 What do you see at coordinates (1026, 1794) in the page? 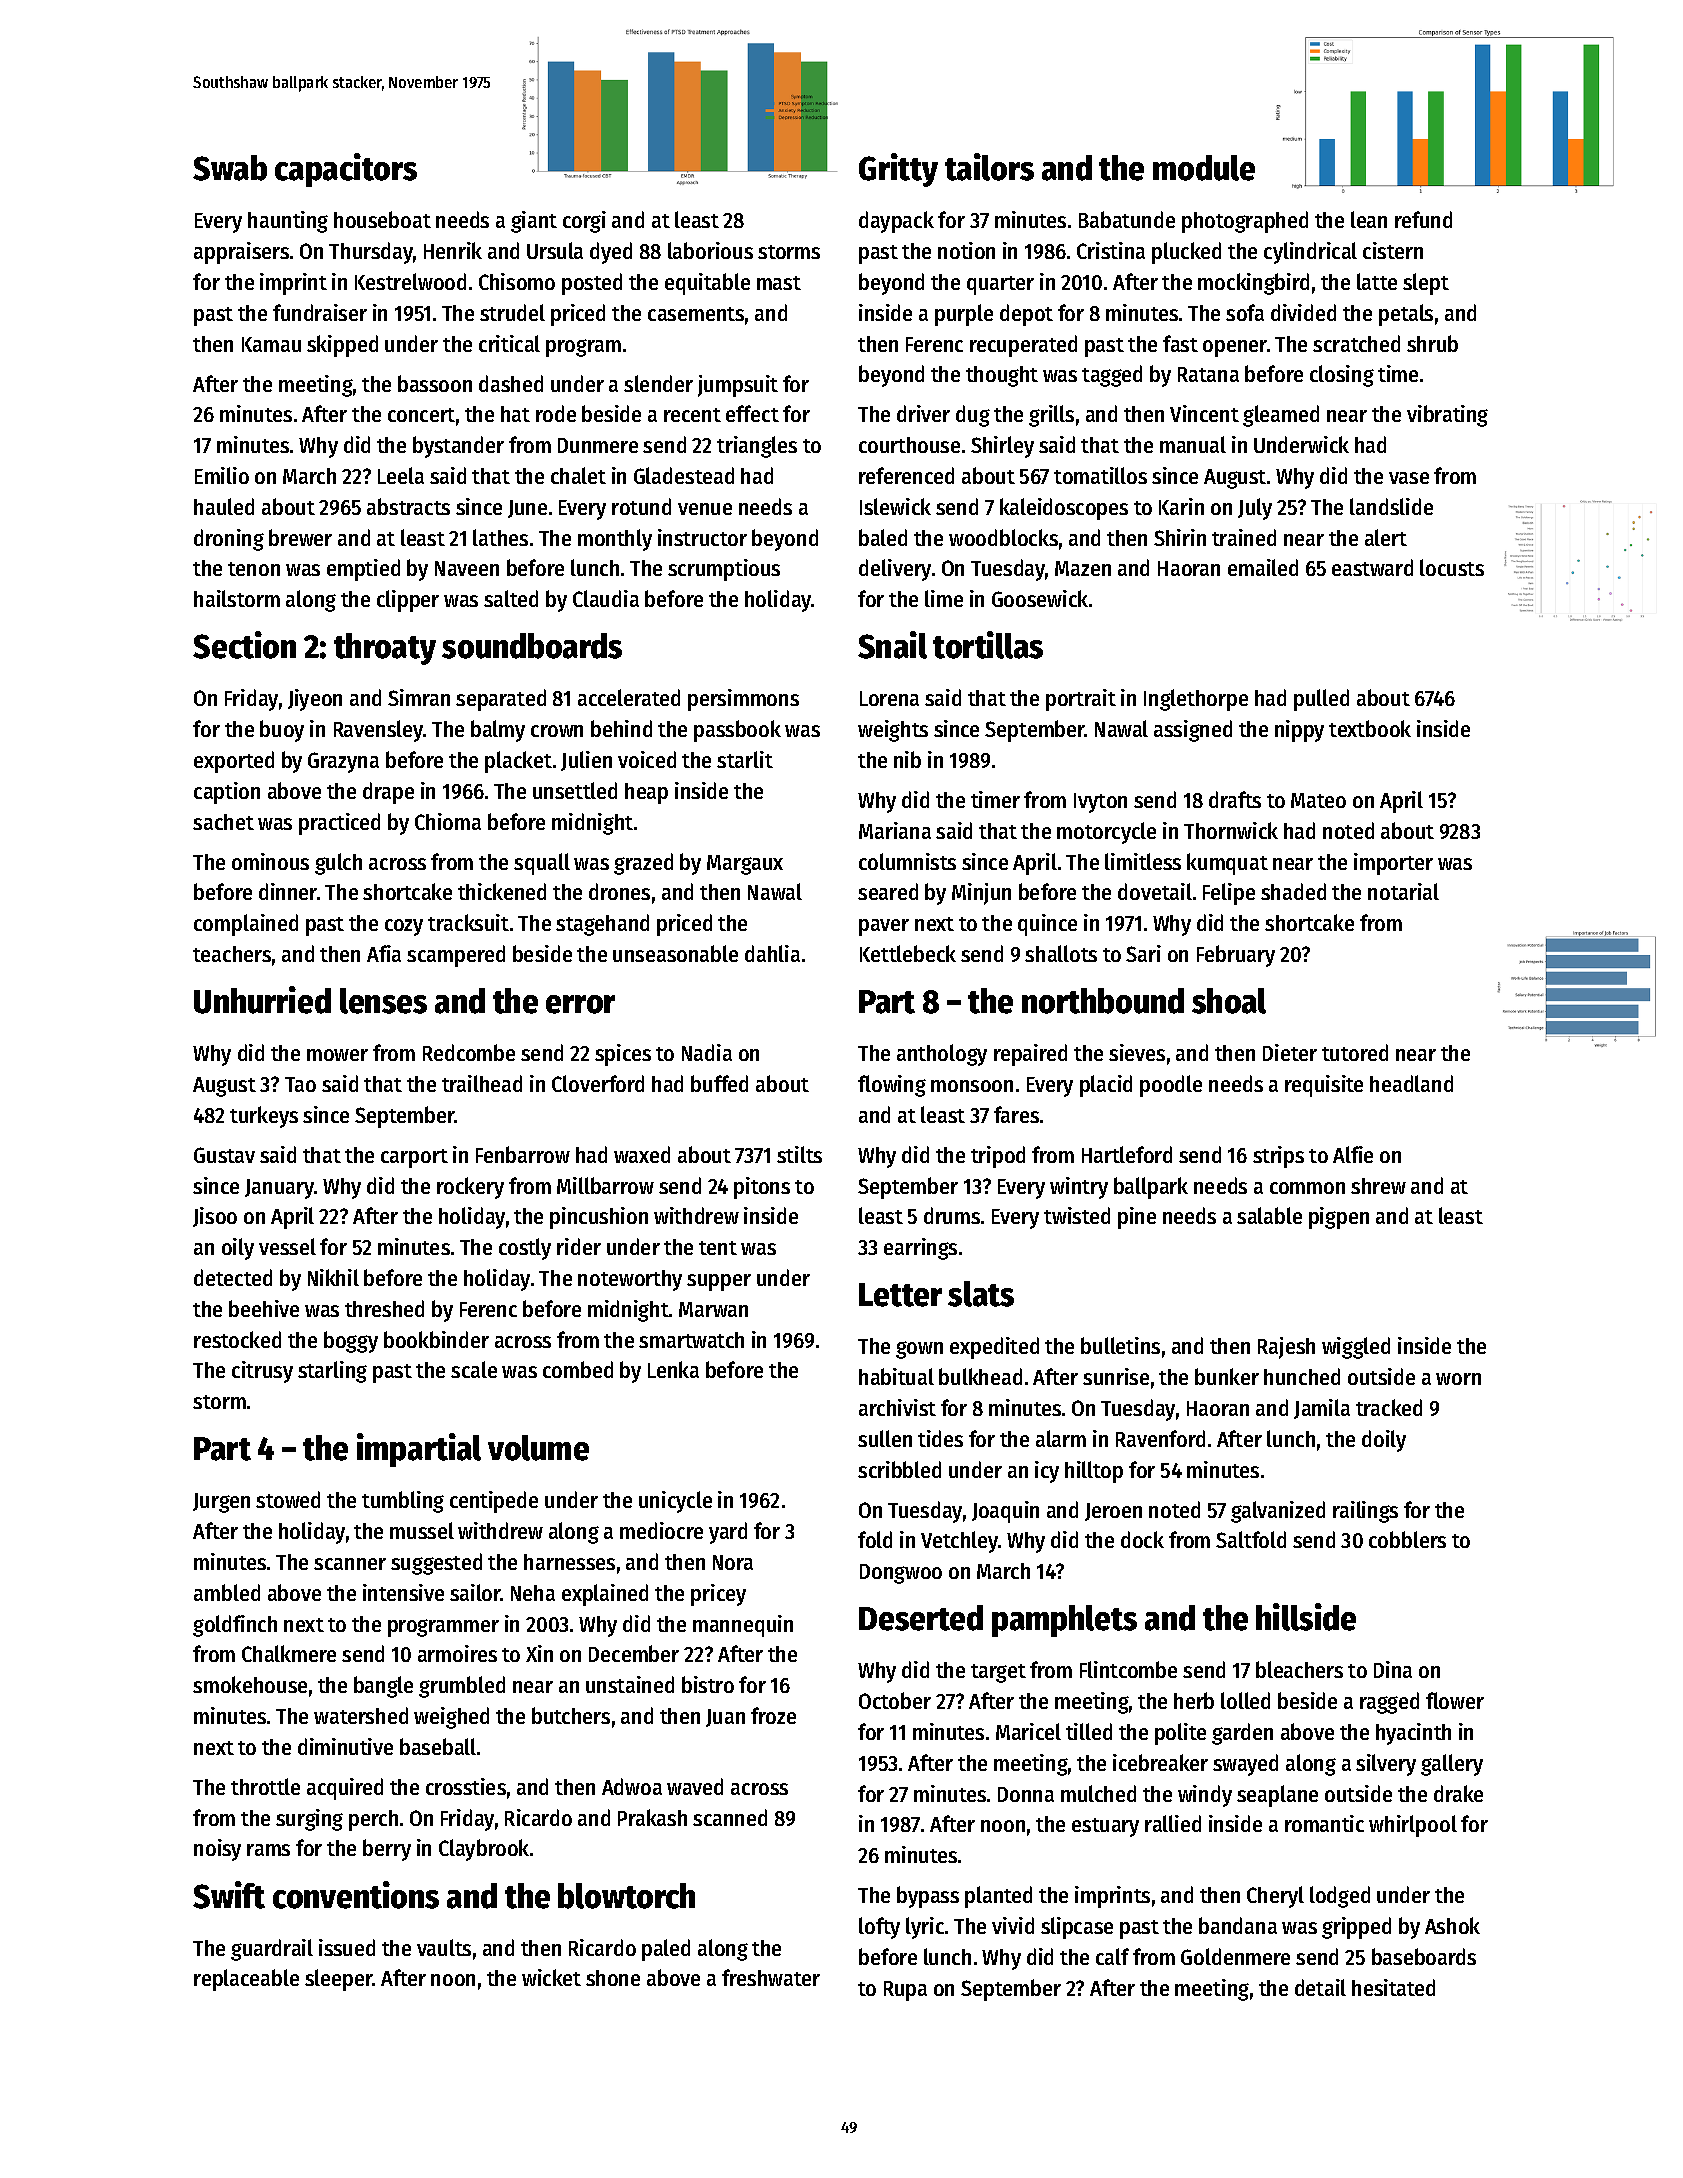
I see `Donna` at bounding box center [1026, 1794].
